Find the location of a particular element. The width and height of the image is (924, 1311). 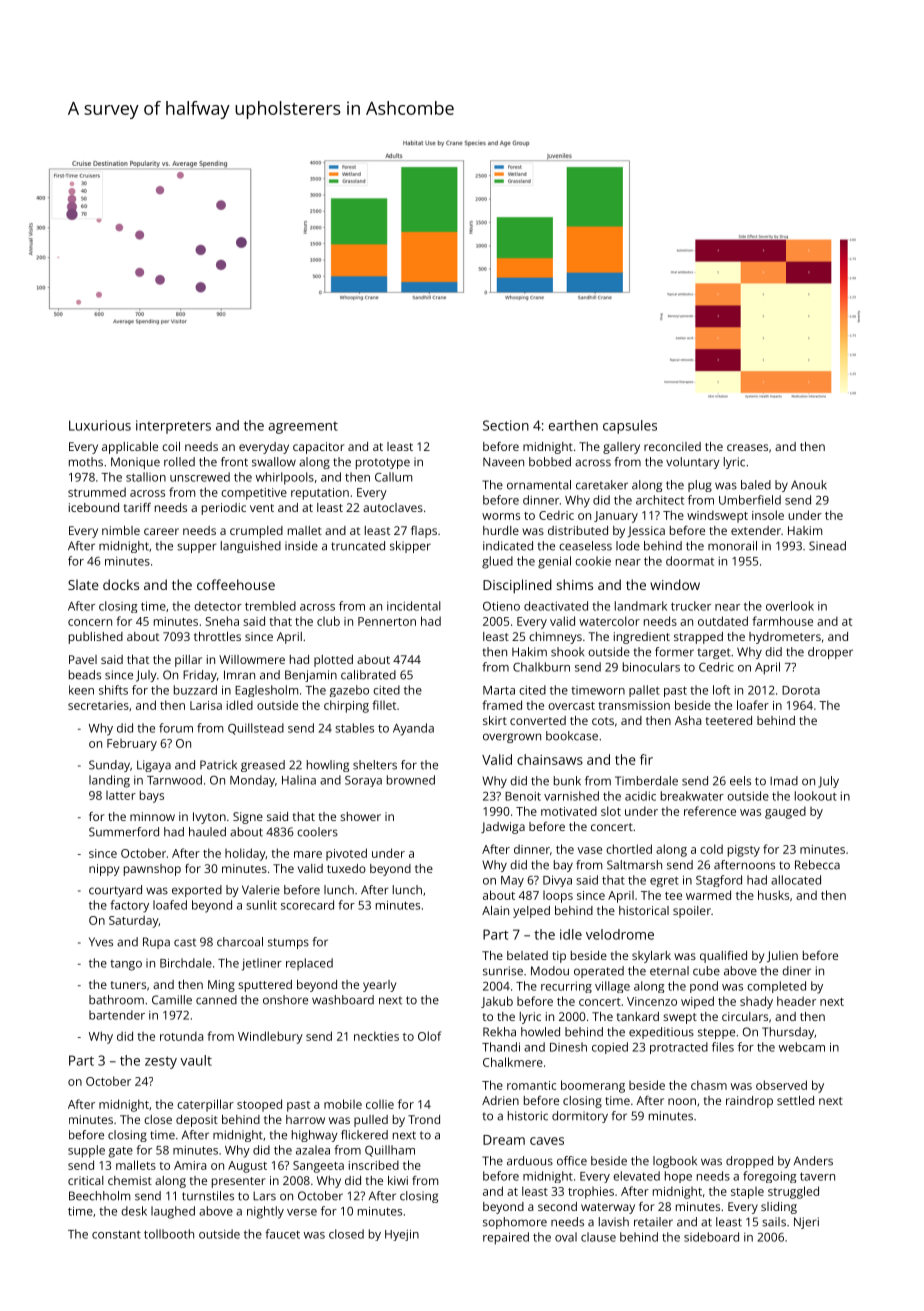

Windlebury is located at coordinates (270, 1037).
